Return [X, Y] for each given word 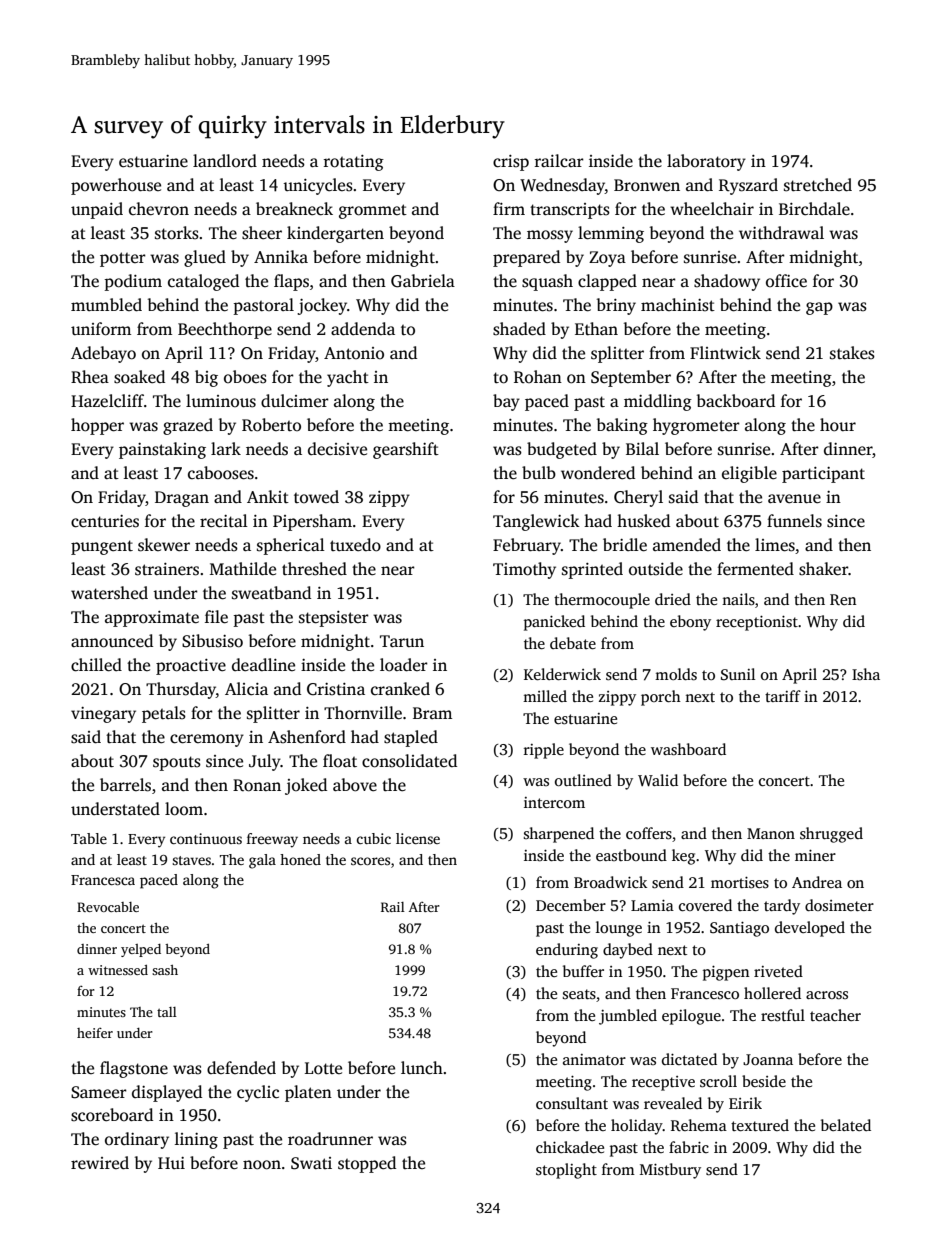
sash [165, 970]
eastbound [631, 855]
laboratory [706, 162]
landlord [225, 161]
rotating [354, 163]
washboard [688, 749]
